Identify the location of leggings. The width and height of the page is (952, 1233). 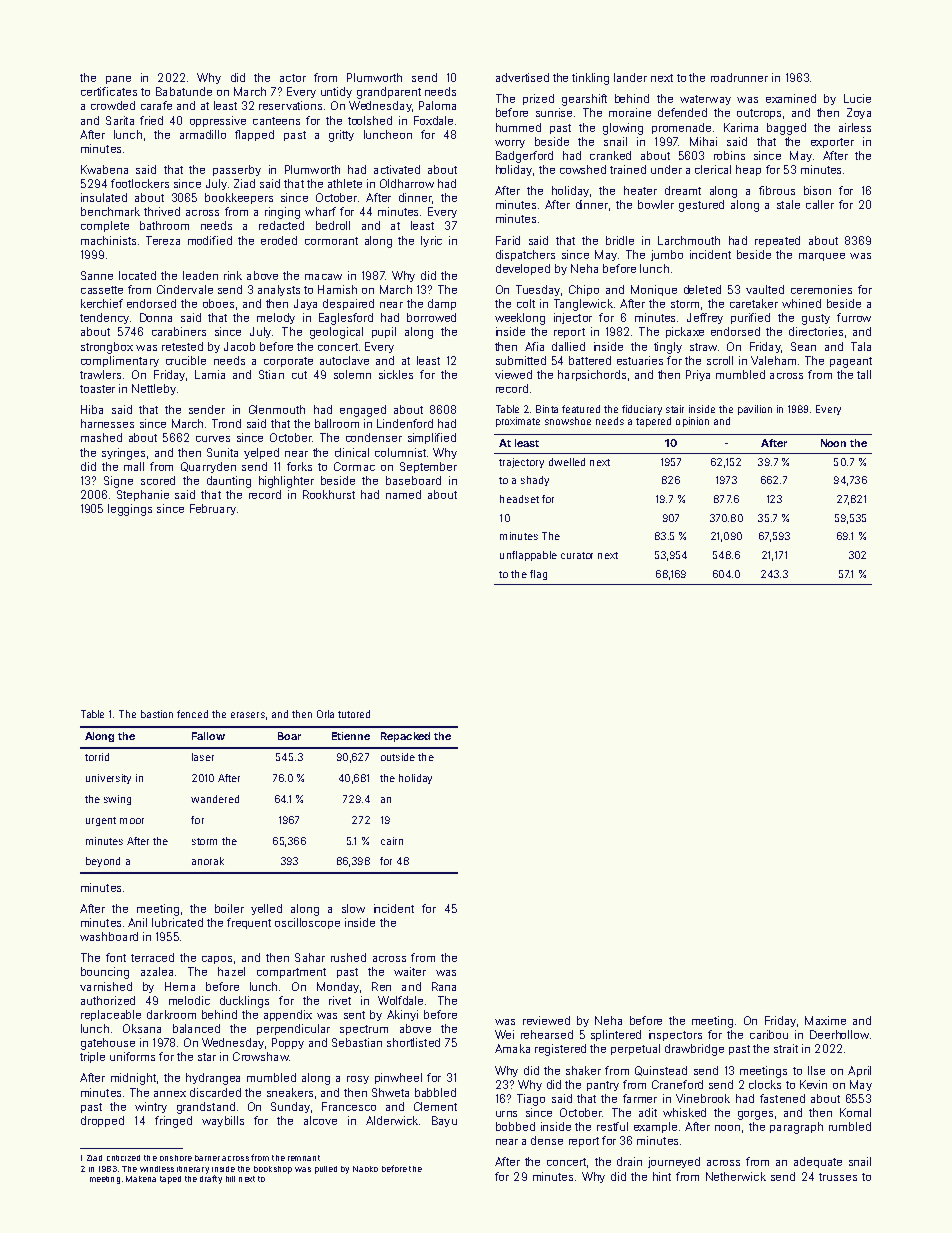
(130, 510).
